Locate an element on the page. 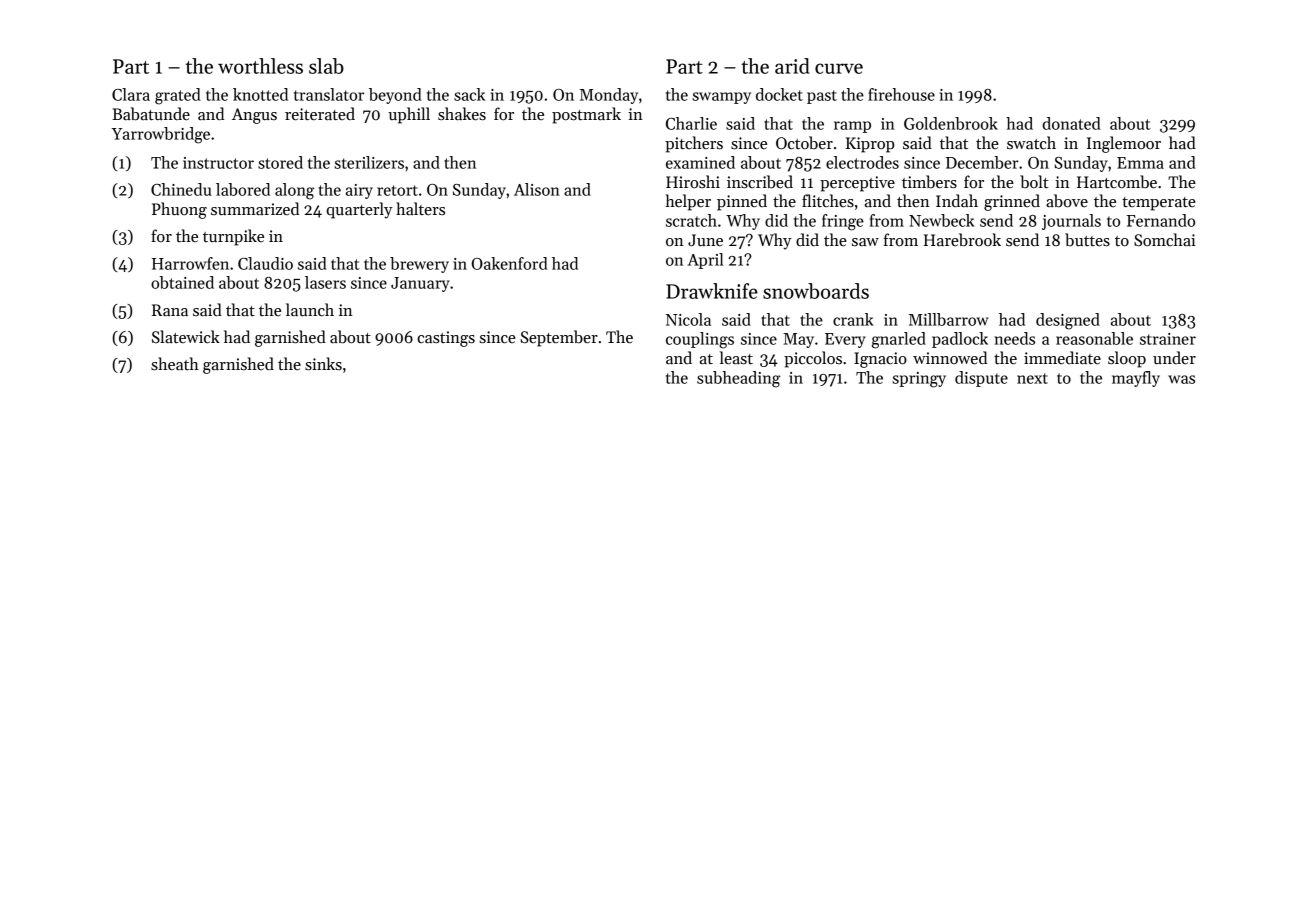 The height and width of the document is (924, 1308). fringe is located at coordinates (843, 222).
